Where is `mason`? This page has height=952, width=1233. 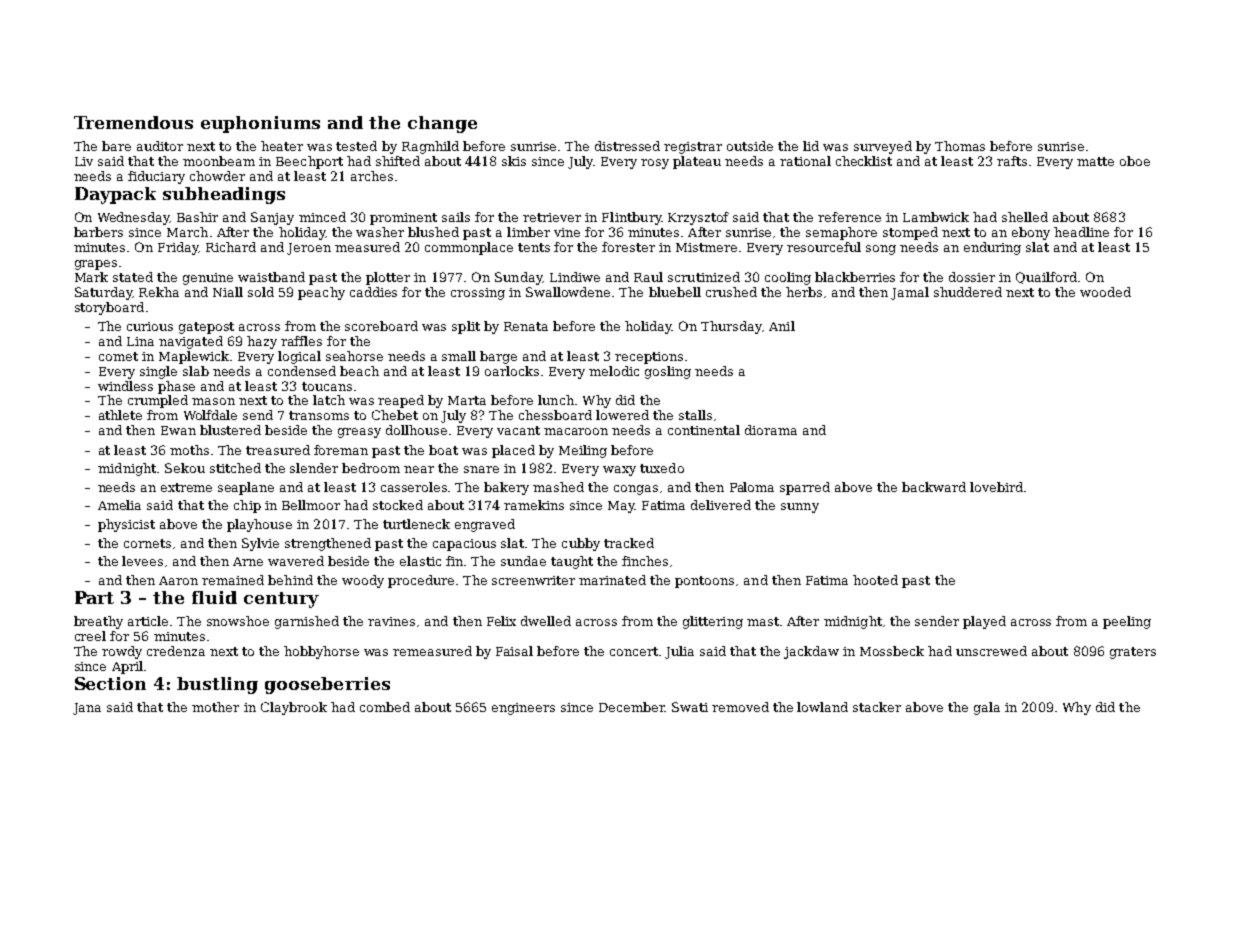
mason is located at coordinates (213, 401).
